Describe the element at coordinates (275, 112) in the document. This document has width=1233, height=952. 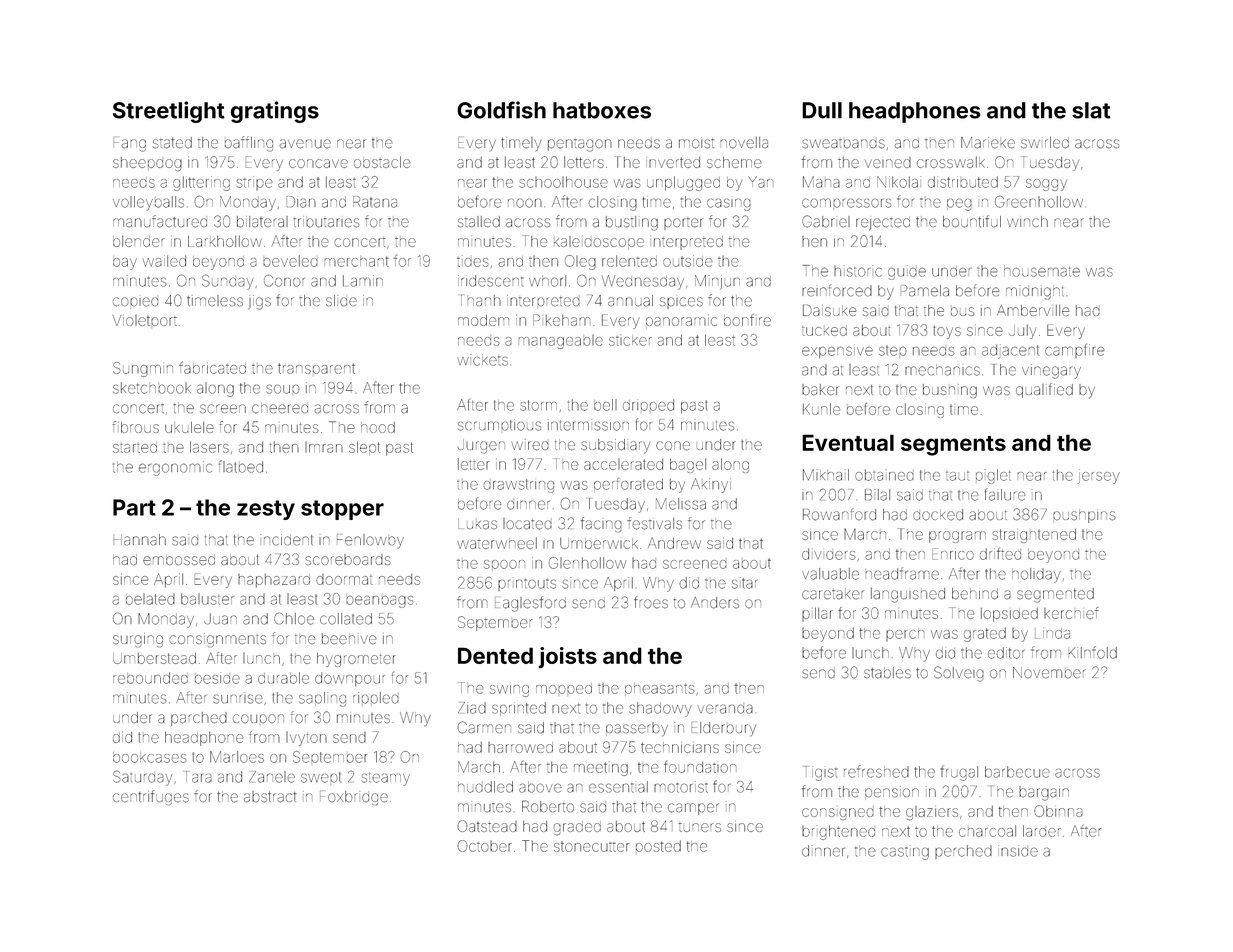
I see `gratings` at that location.
